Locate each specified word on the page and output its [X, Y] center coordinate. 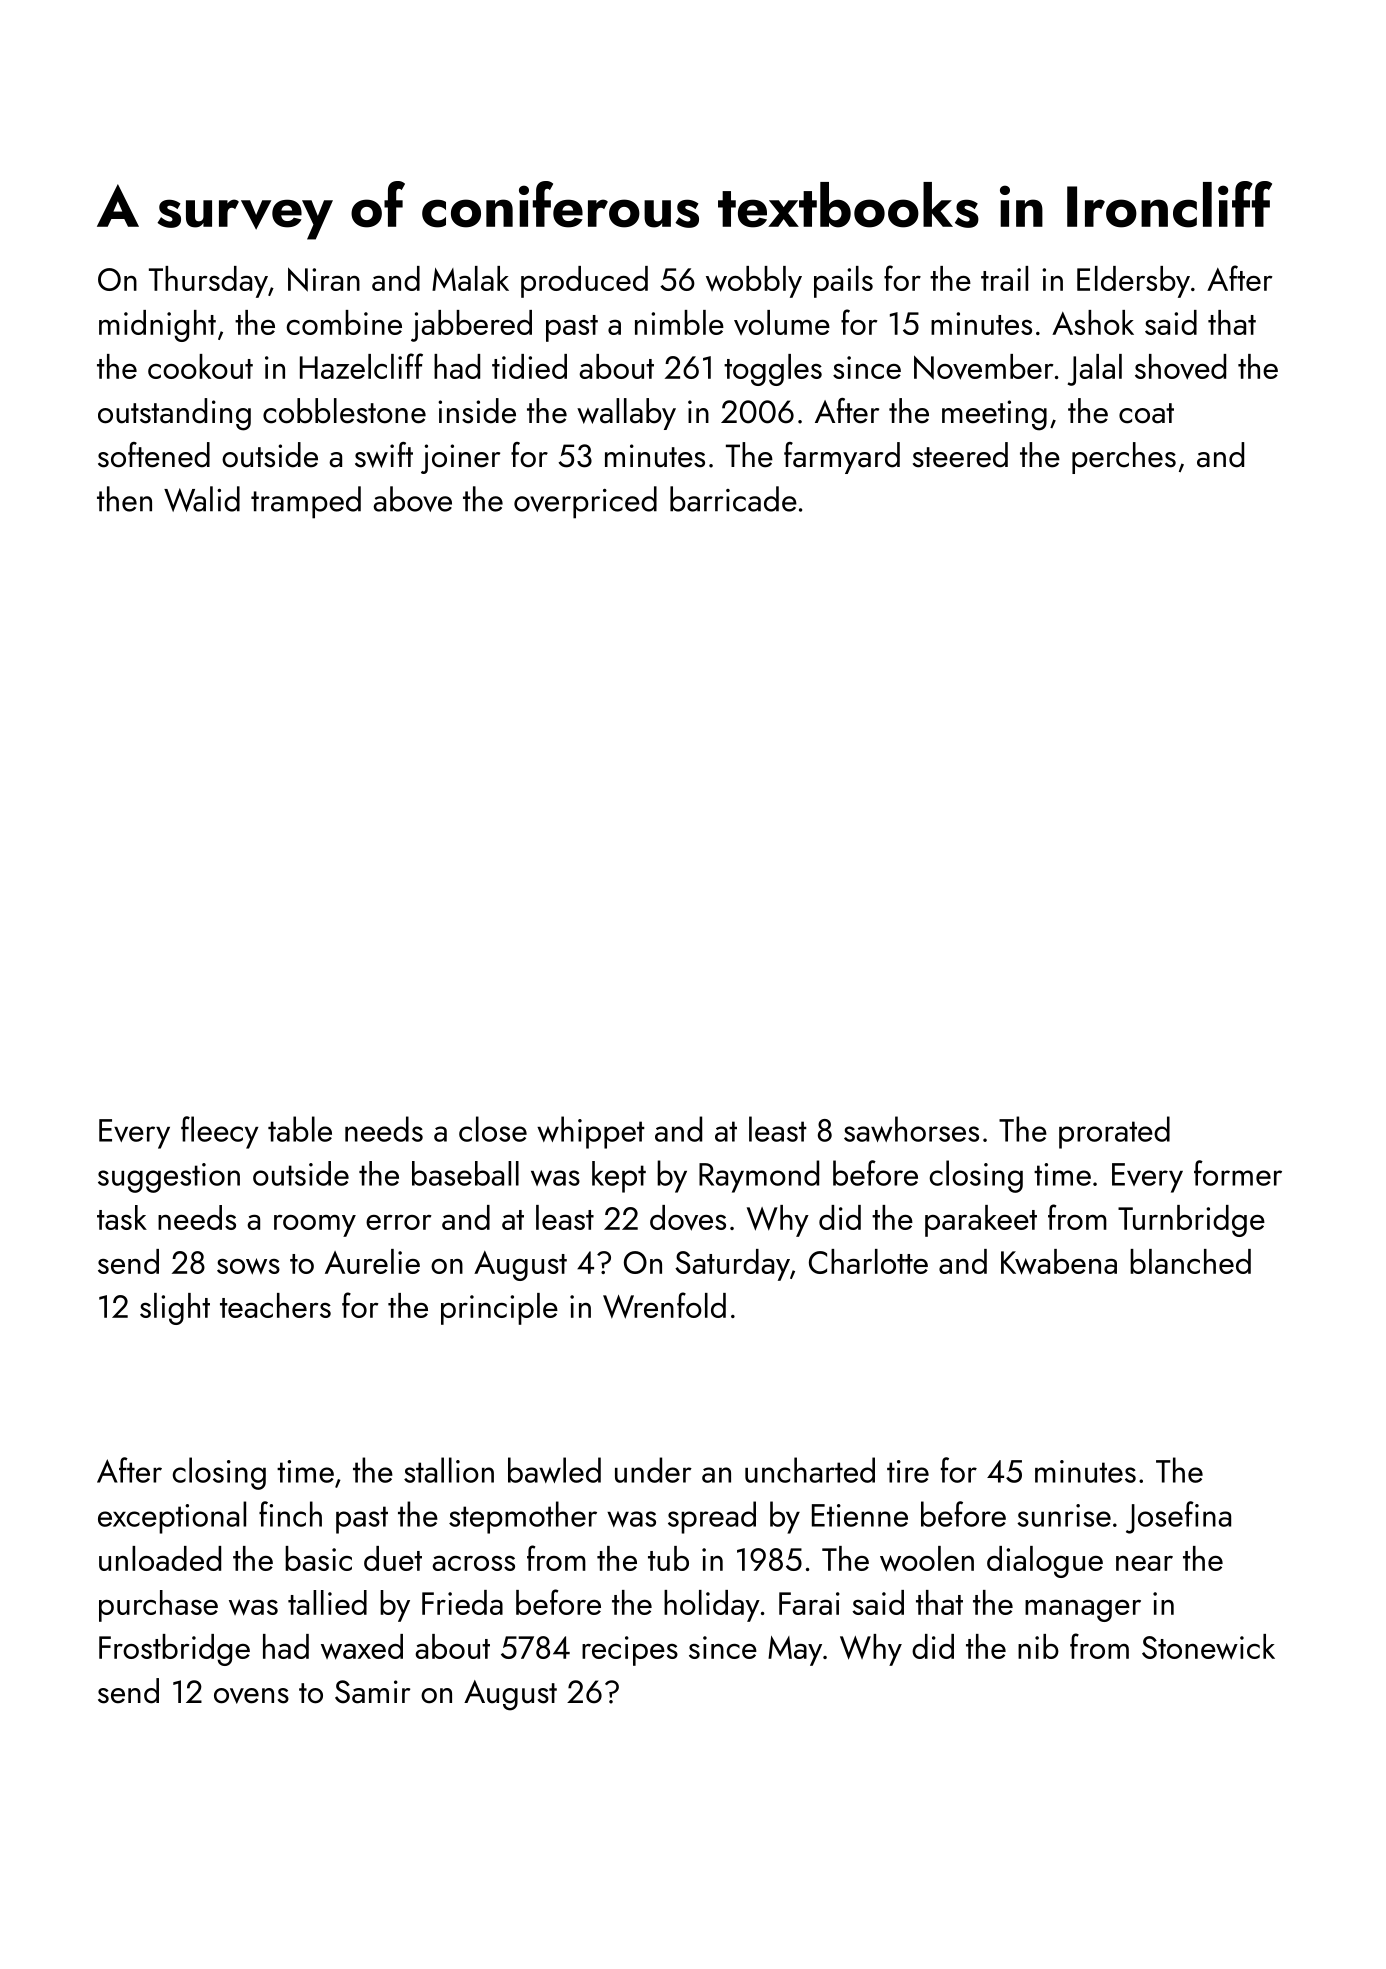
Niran [324, 279]
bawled [554, 1470]
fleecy [220, 1132]
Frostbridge [174, 1650]
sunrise [1064, 1515]
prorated [1114, 1132]
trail [1004, 278]
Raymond [759, 1176]
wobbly [754, 282]
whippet [591, 1132]
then [124, 499]
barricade [733, 499]
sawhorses [911, 1129]
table [300, 1129]
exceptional [172, 1517]
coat [1146, 413]
